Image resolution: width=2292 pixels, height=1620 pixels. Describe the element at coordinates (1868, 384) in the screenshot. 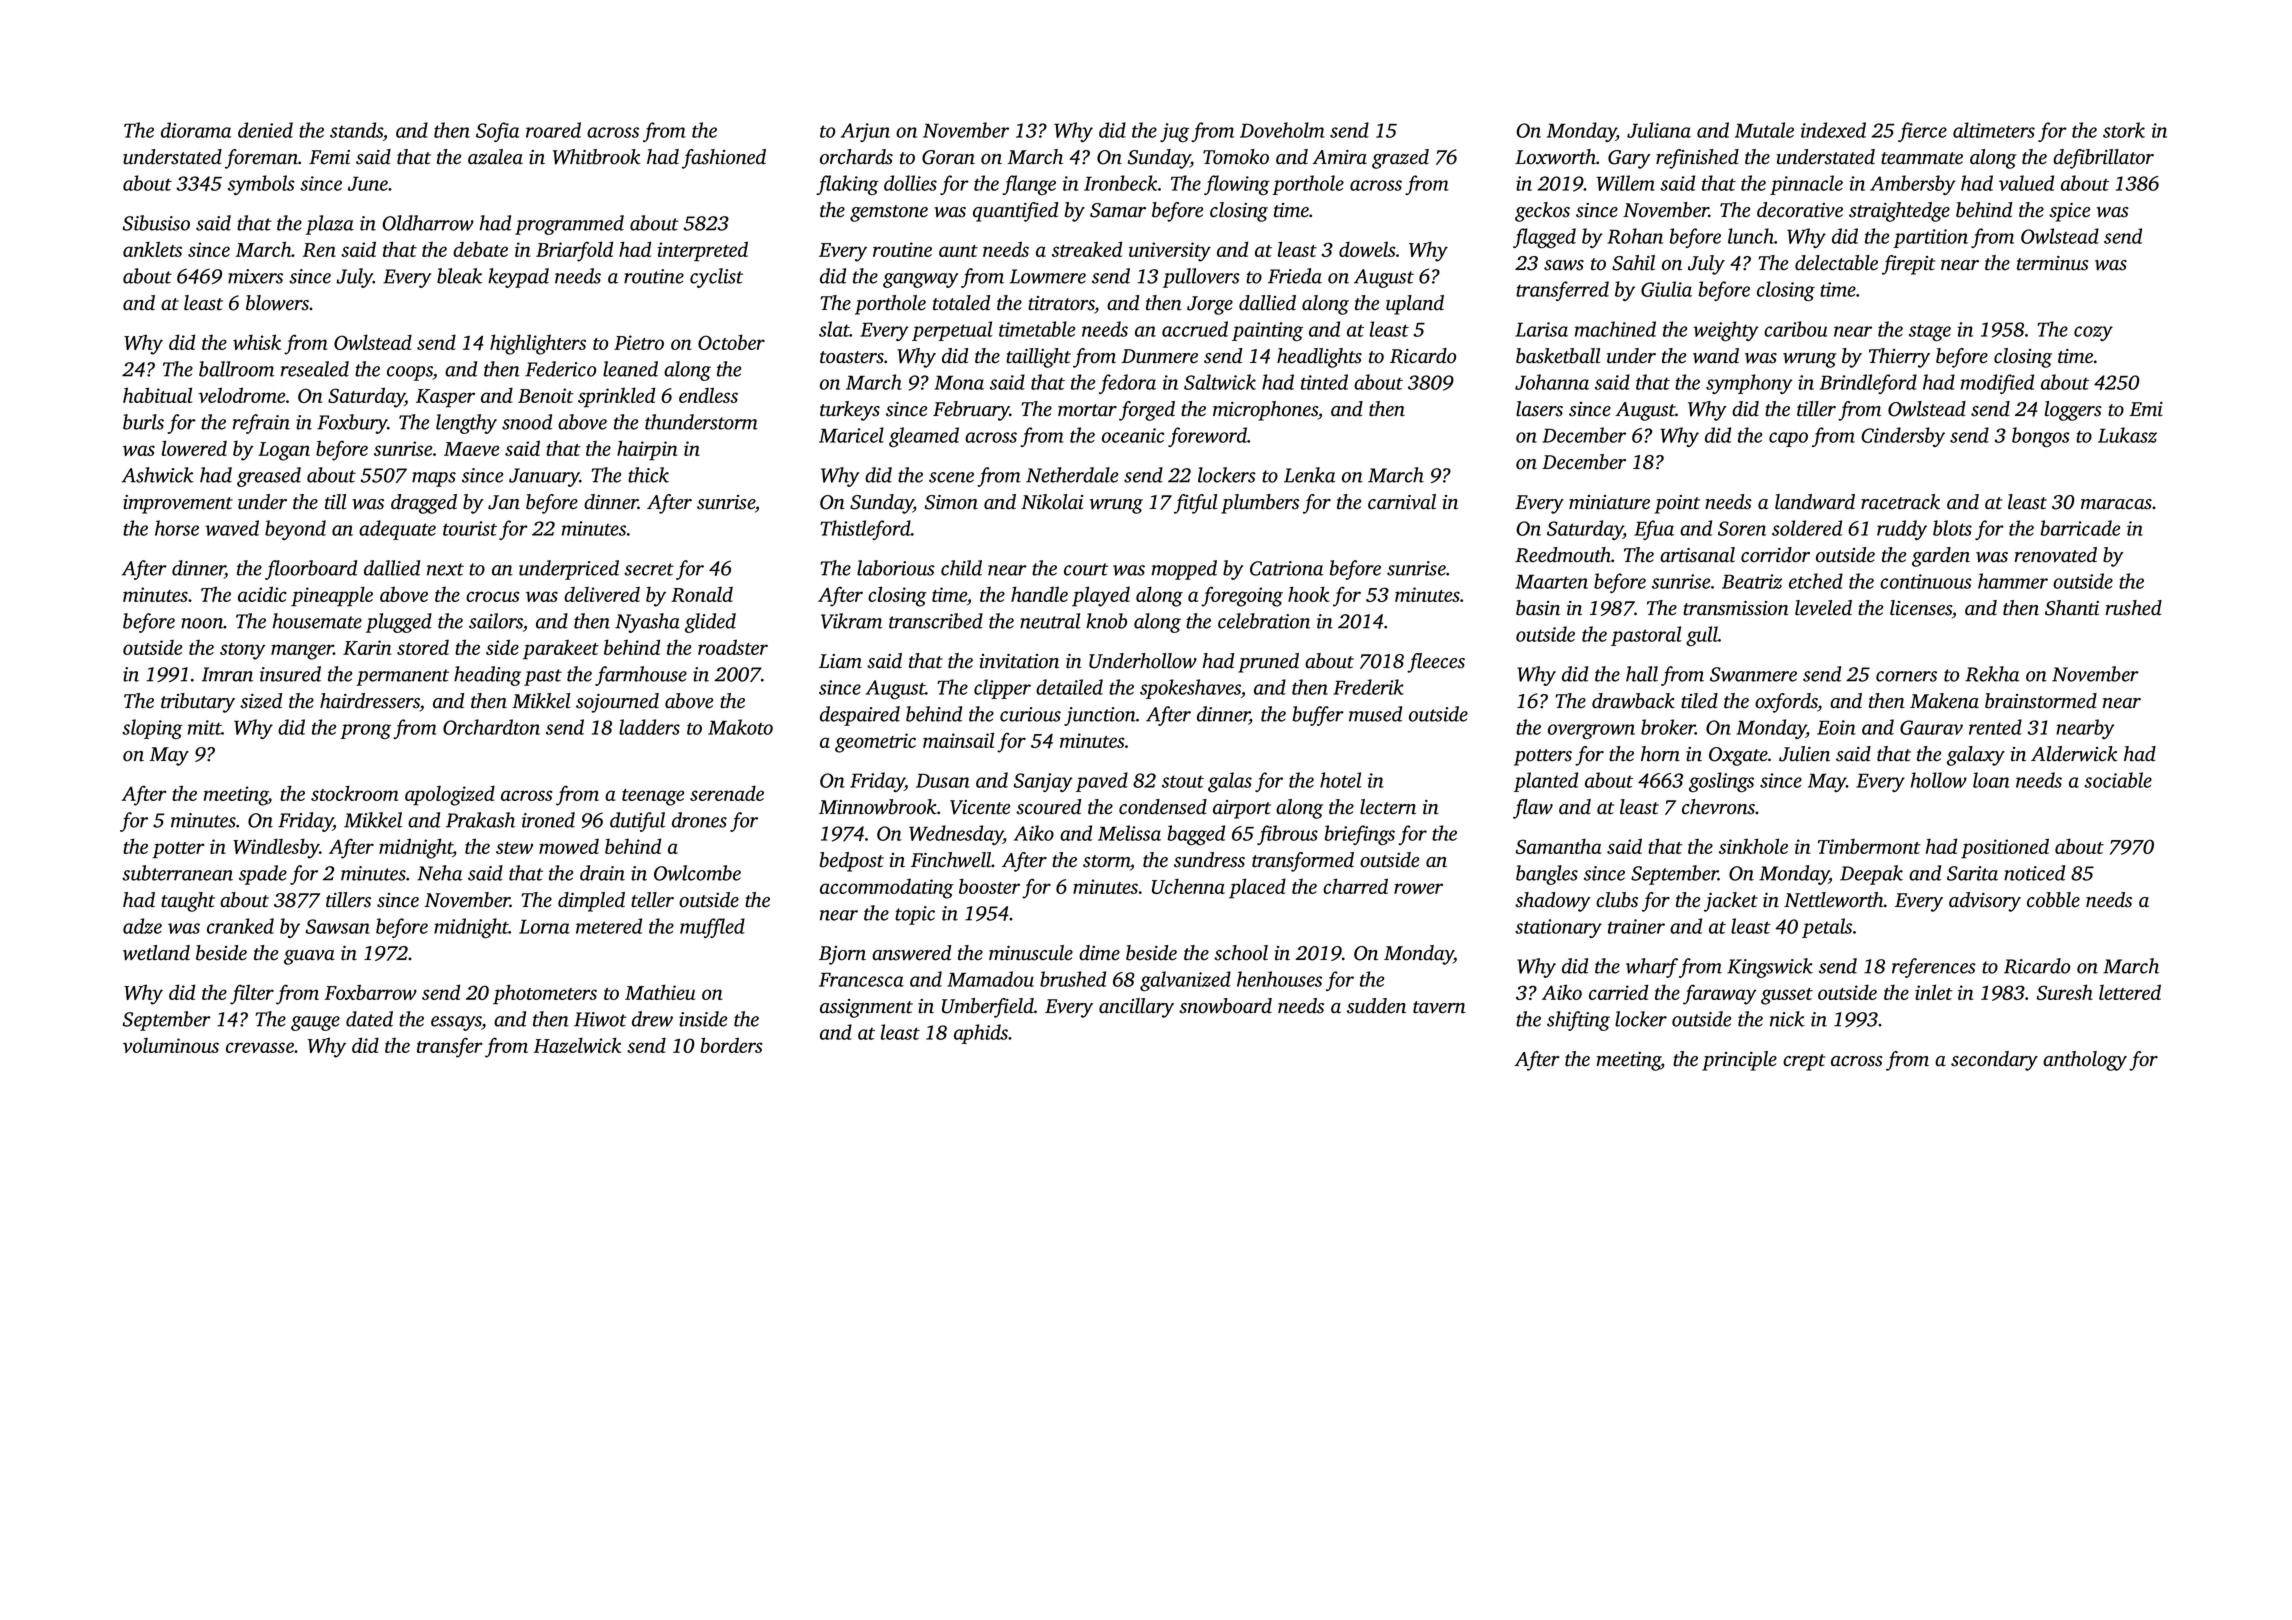

I see `Brindleford` at that location.
